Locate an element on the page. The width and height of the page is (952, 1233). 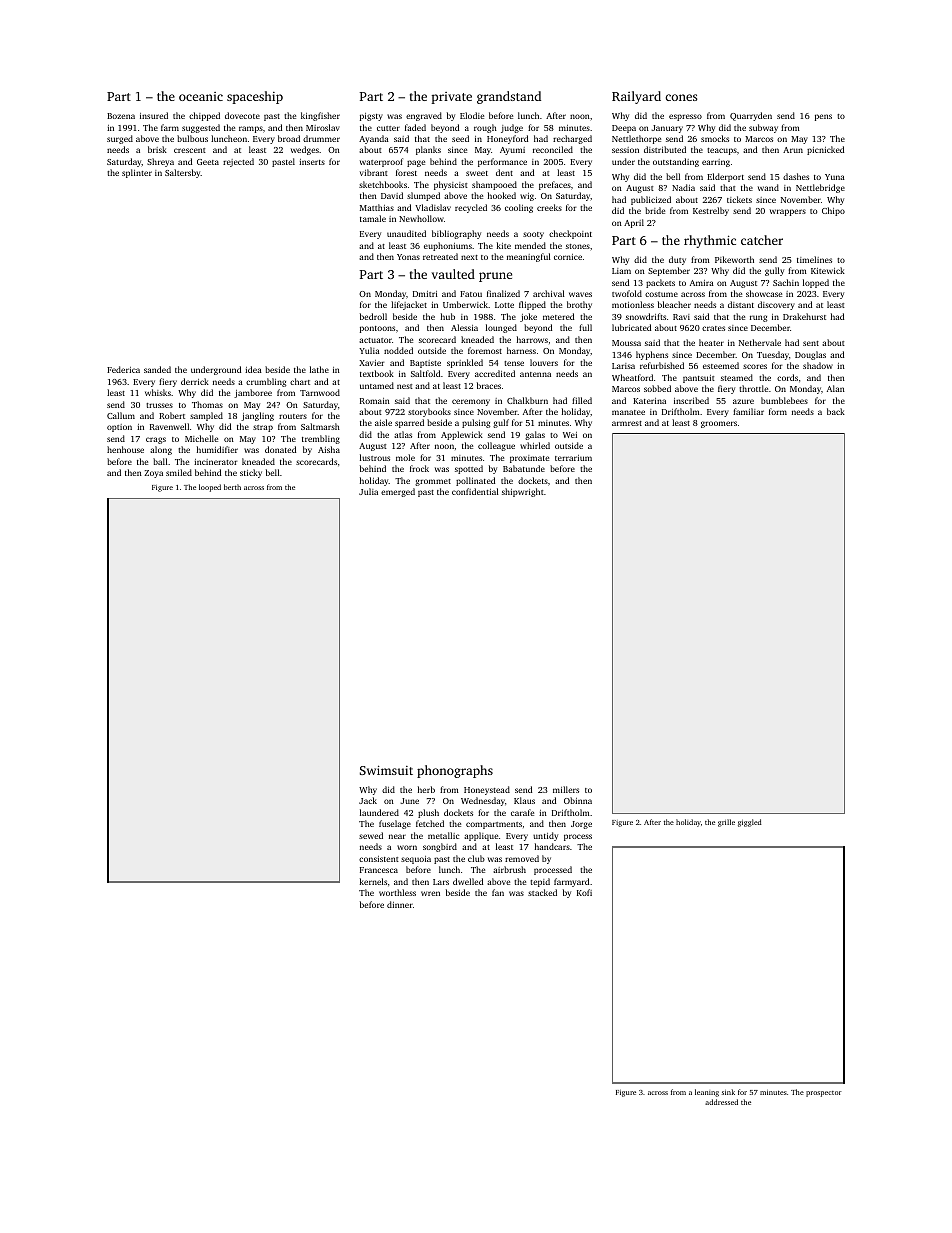
giggled is located at coordinates (750, 823).
